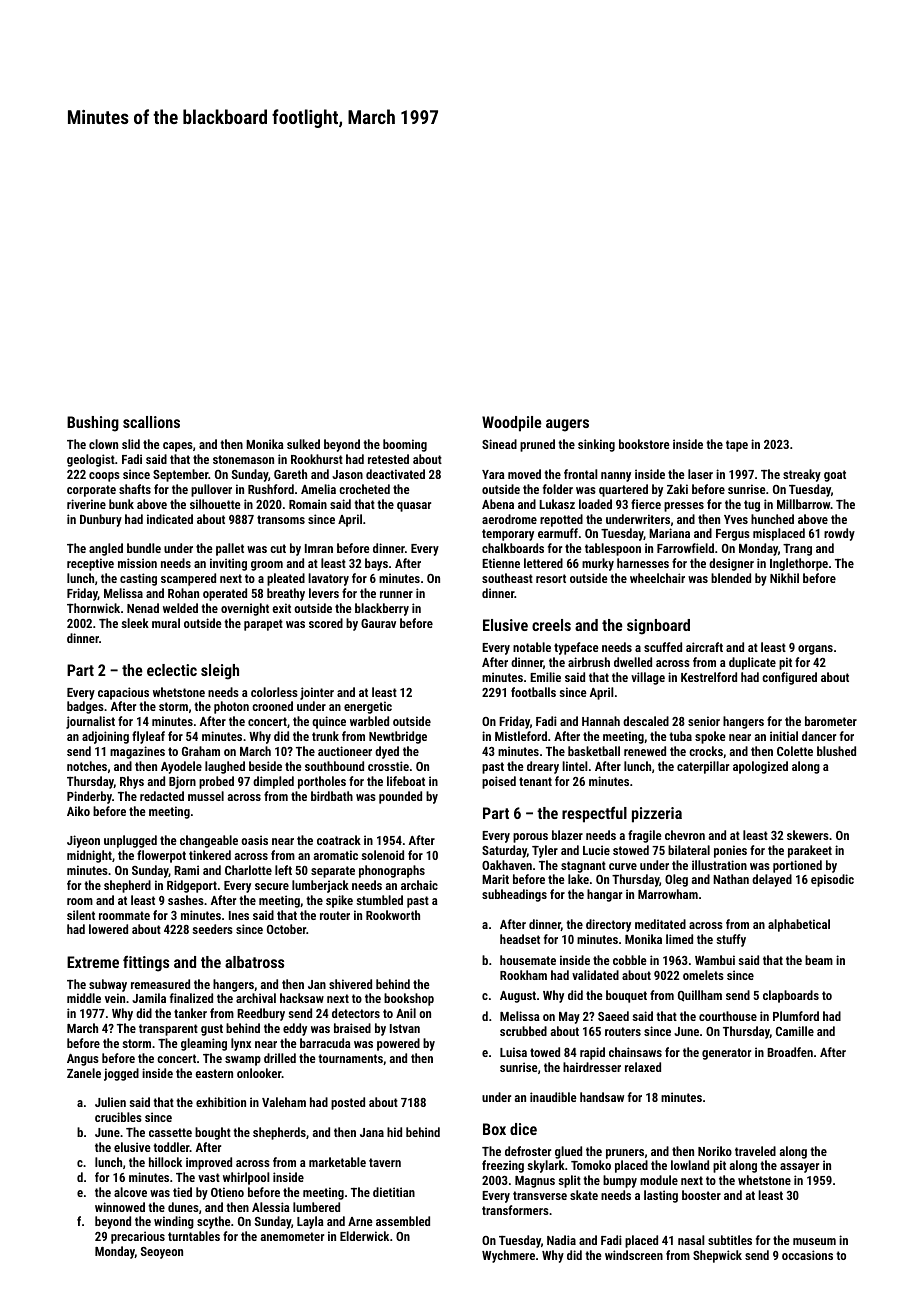 The height and width of the image is (1308, 924). What do you see at coordinates (508, 1256) in the image?
I see `Wychmere` at bounding box center [508, 1256].
